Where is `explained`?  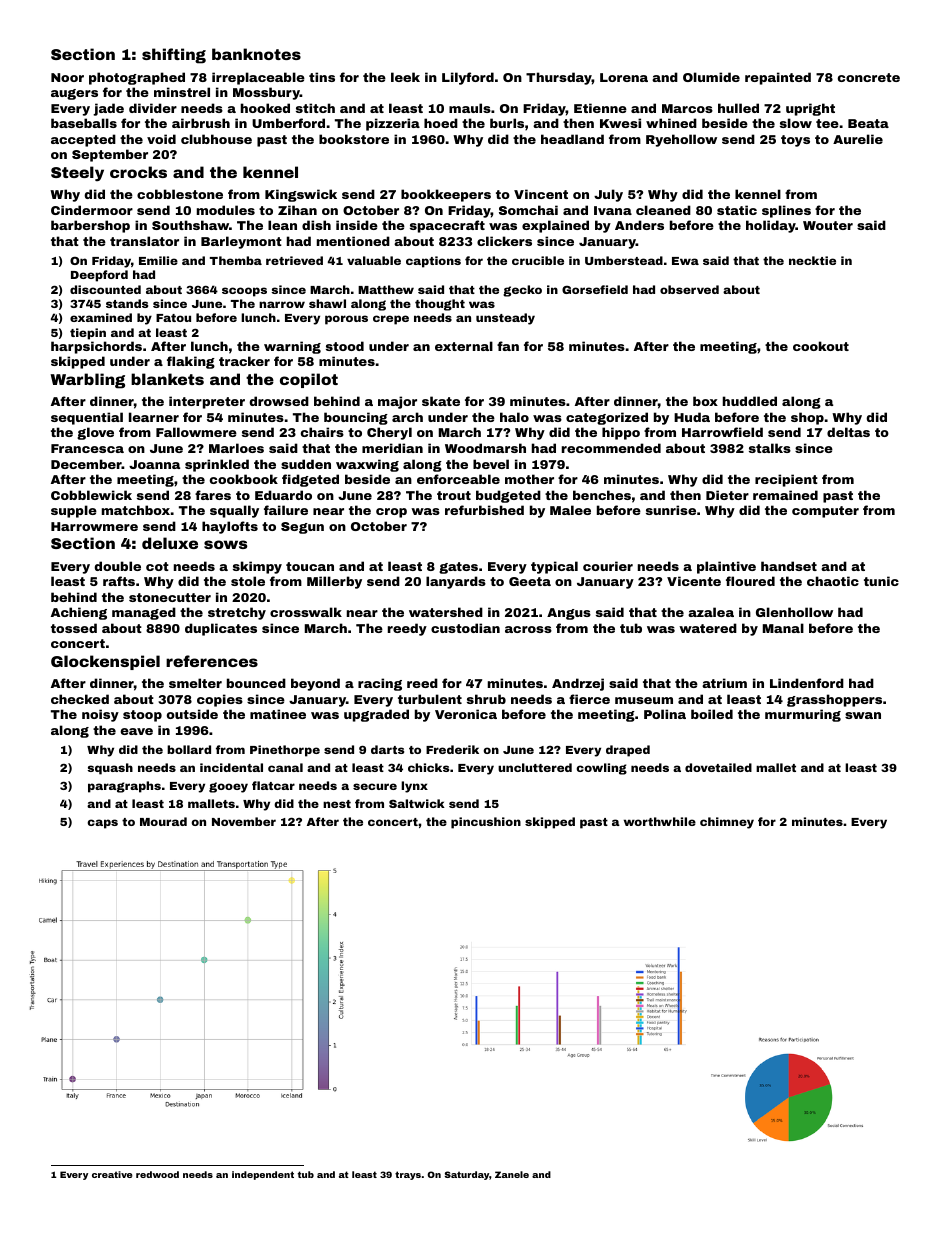
explained is located at coordinates (555, 226).
